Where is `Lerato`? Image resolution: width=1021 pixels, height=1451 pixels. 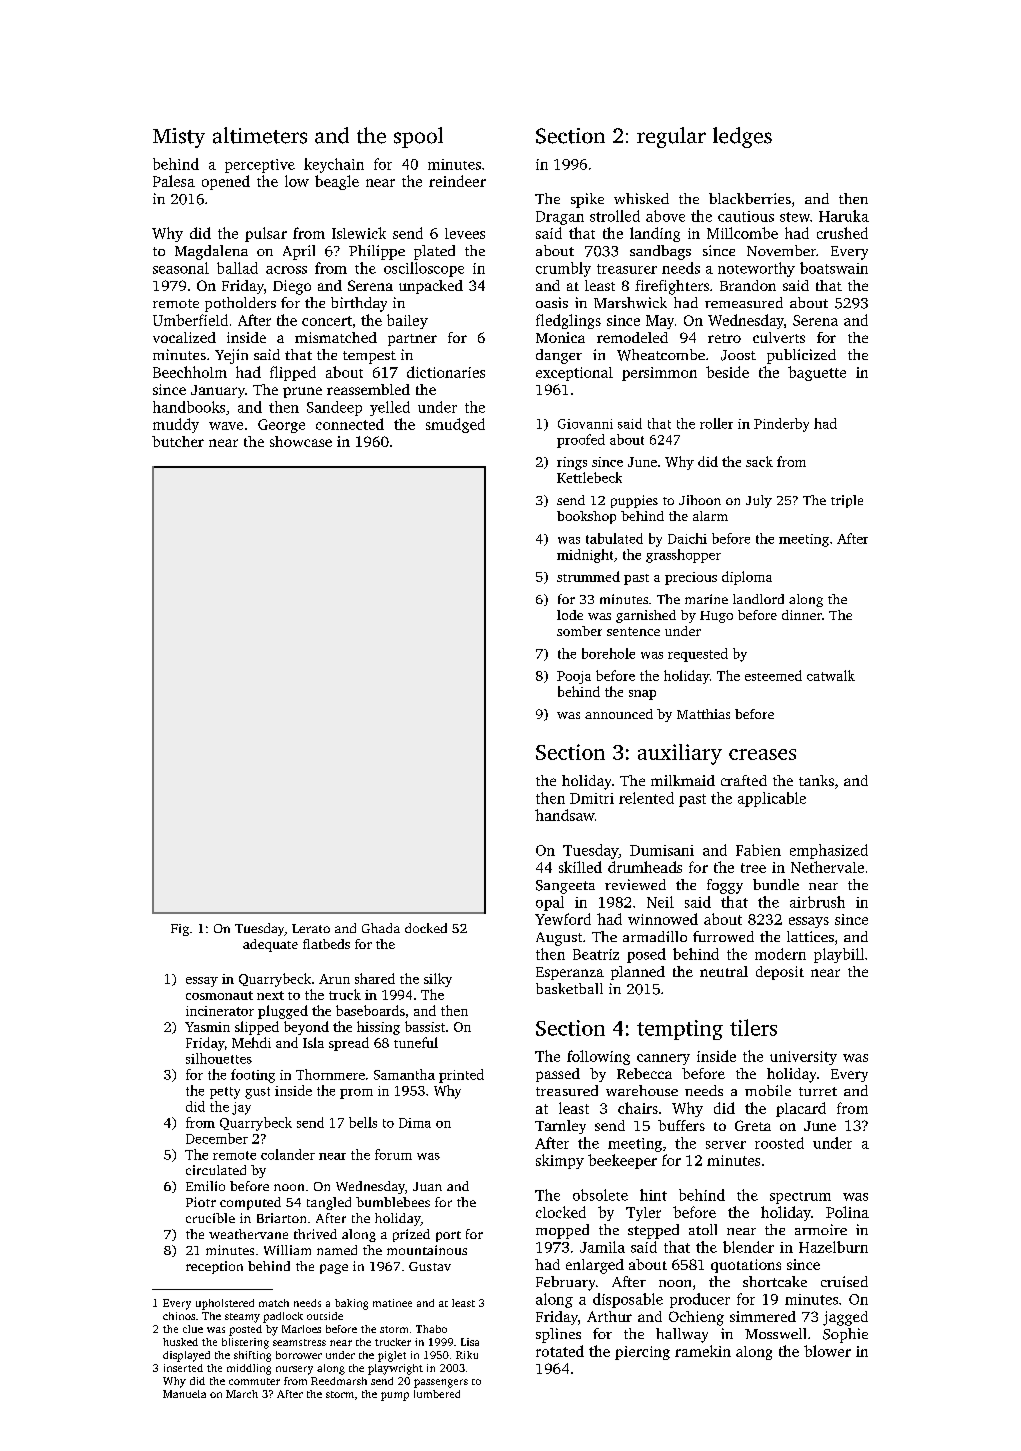 Lerato is located at coordinates (311, 928).
